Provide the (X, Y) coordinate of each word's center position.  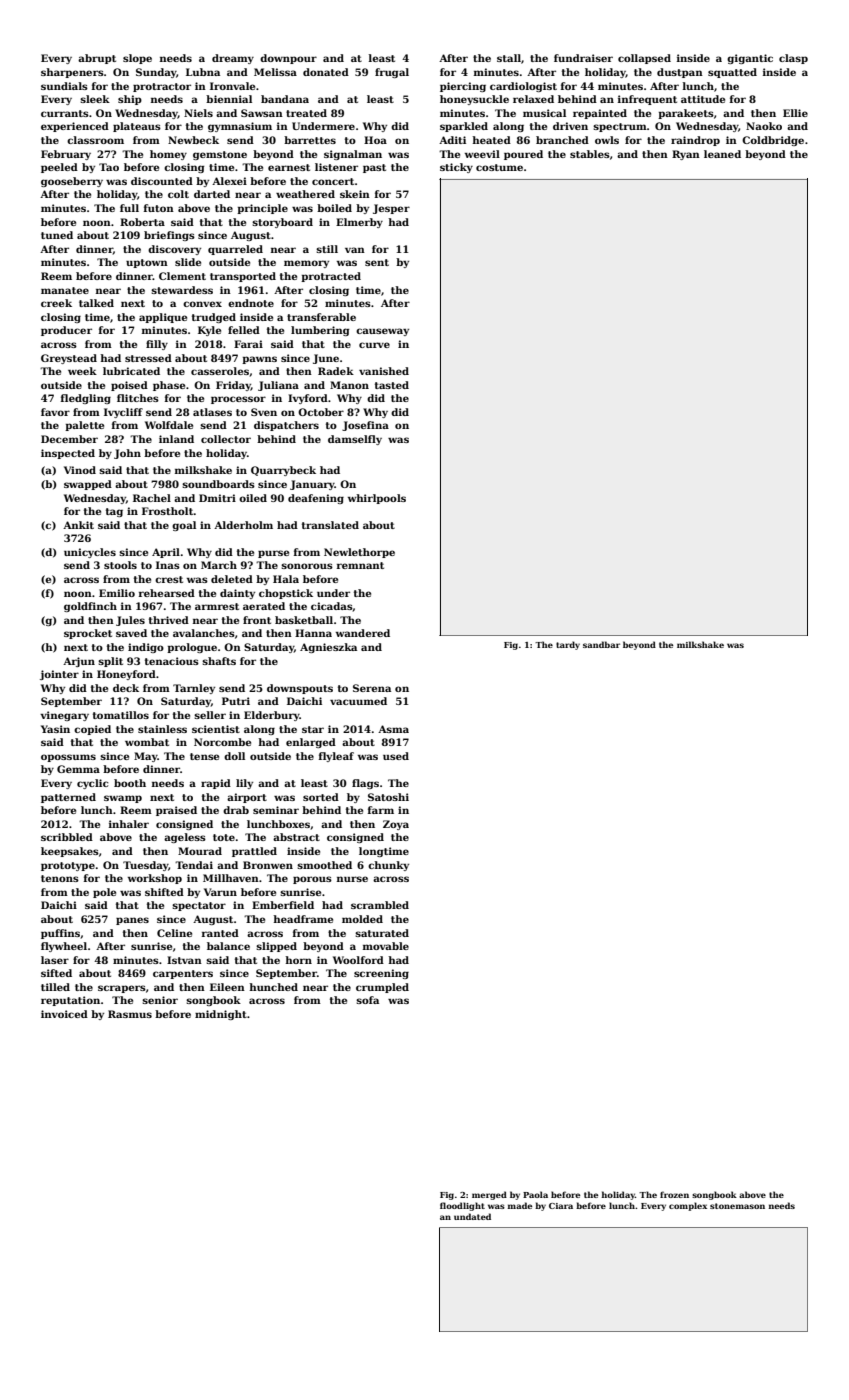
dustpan (680, 73)
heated (491, 140)
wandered (363, 633)
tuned (57, 235)
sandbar (601, 644)
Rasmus (130, 1014)
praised (176, 811)
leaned (722, 154)
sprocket (88, 634)
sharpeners (72, 73)
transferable (321, 317)
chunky (388, 866)
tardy (568, 645)
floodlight (462, 1206)
